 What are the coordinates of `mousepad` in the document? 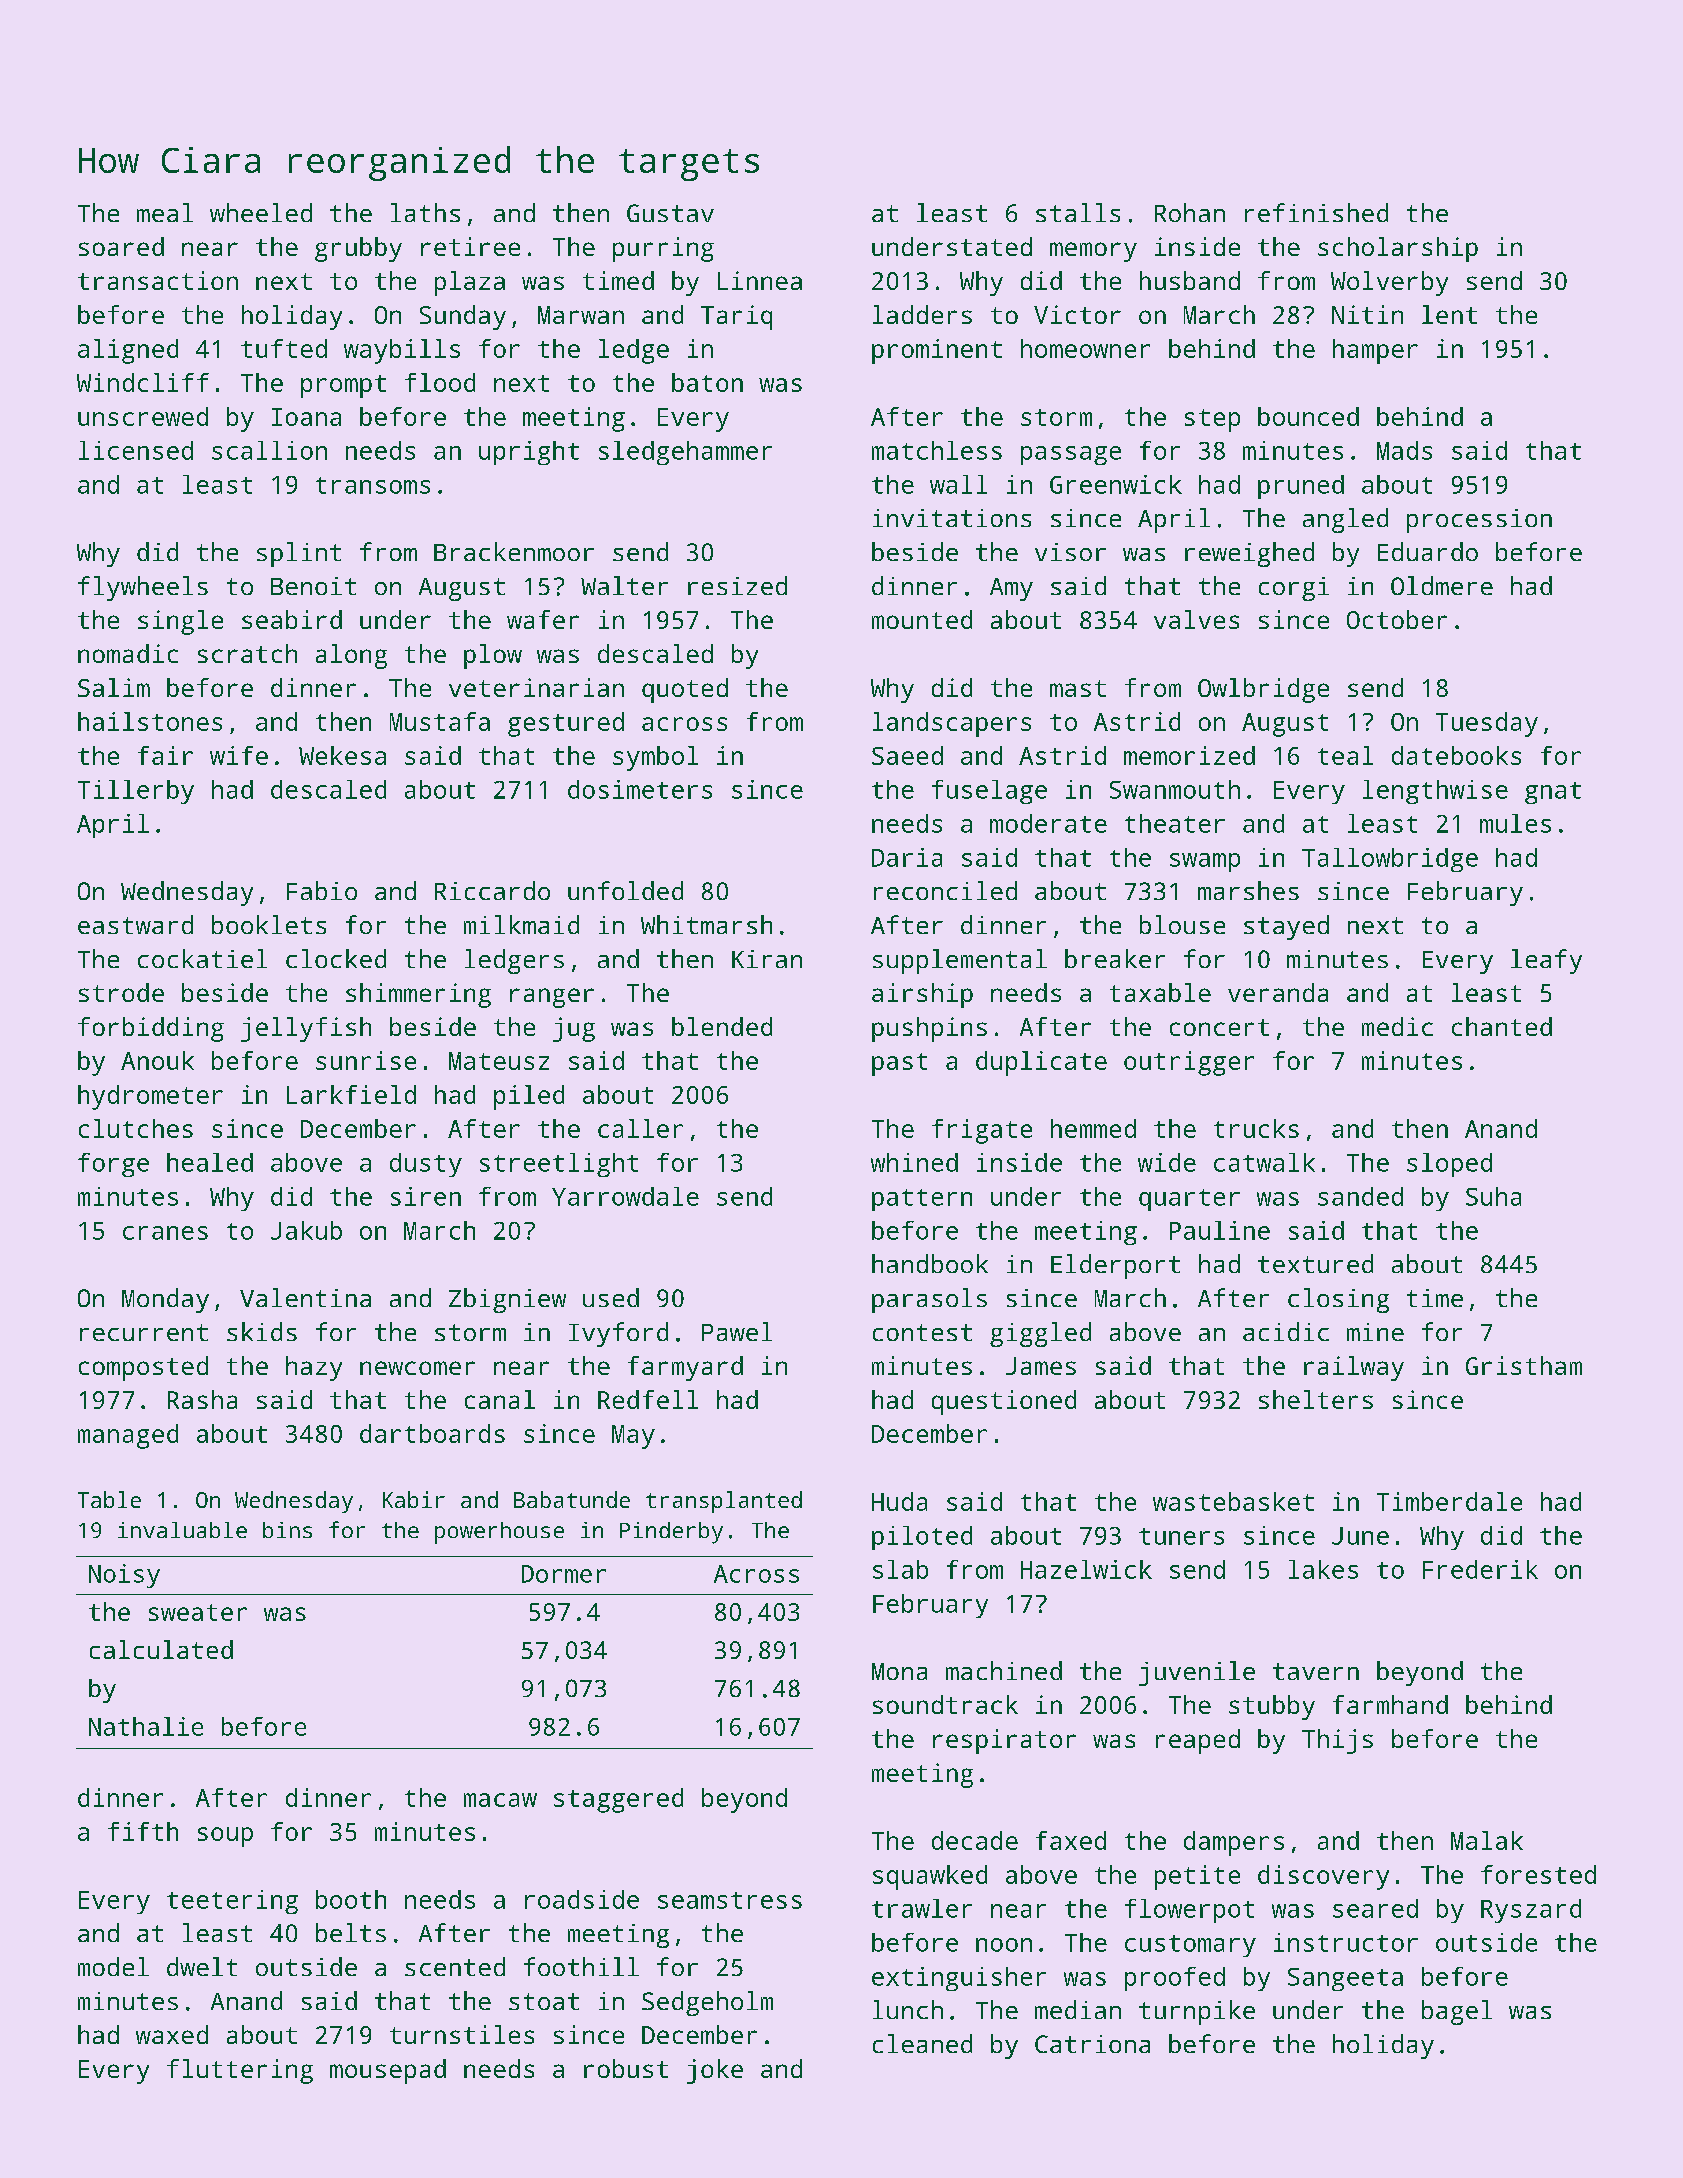 It's located at (388, 2071).
